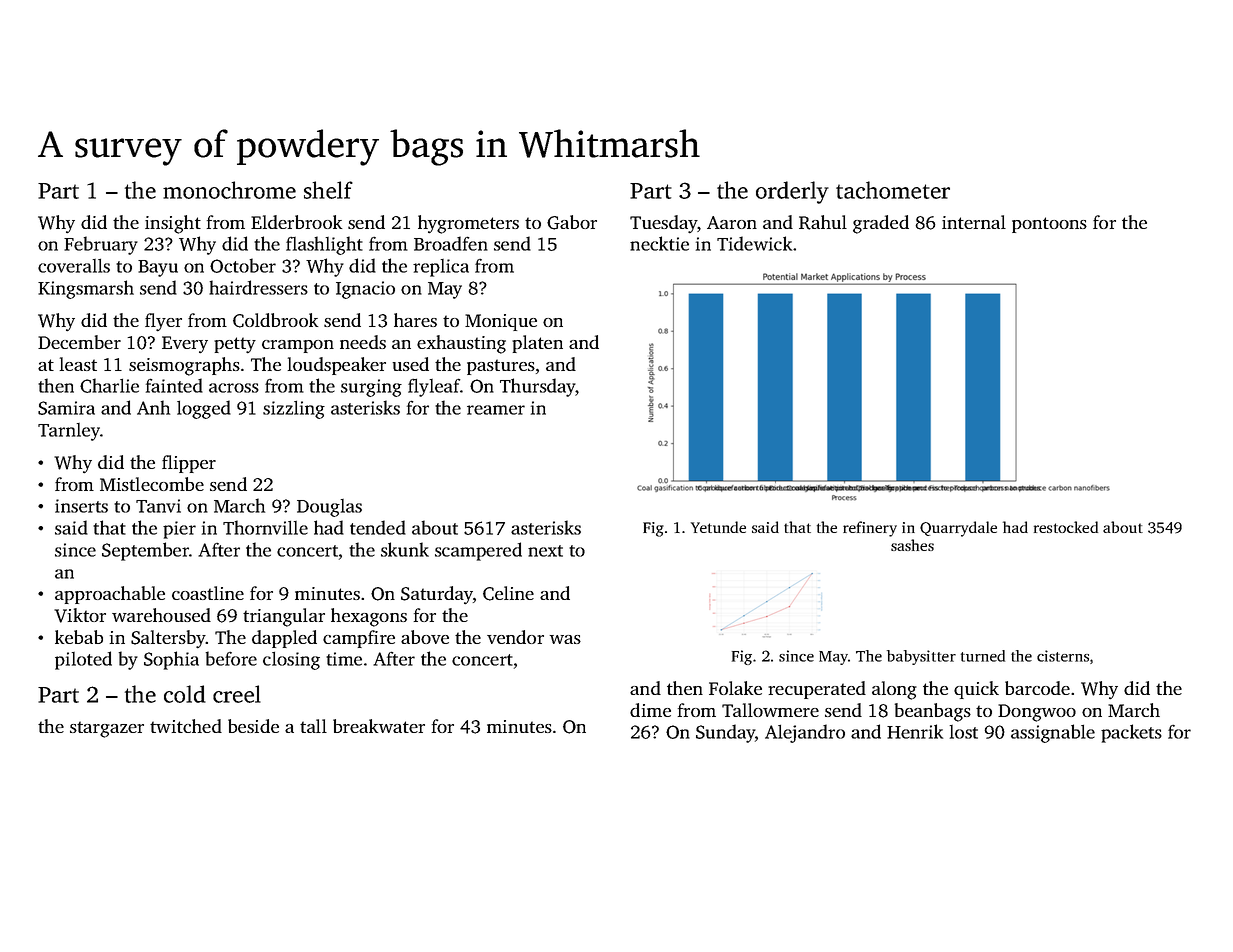 The image size is (1233, 952). What do you see at coordinates (650, 710) in the document?
I see `dime` at bounding box center [650, 710].
